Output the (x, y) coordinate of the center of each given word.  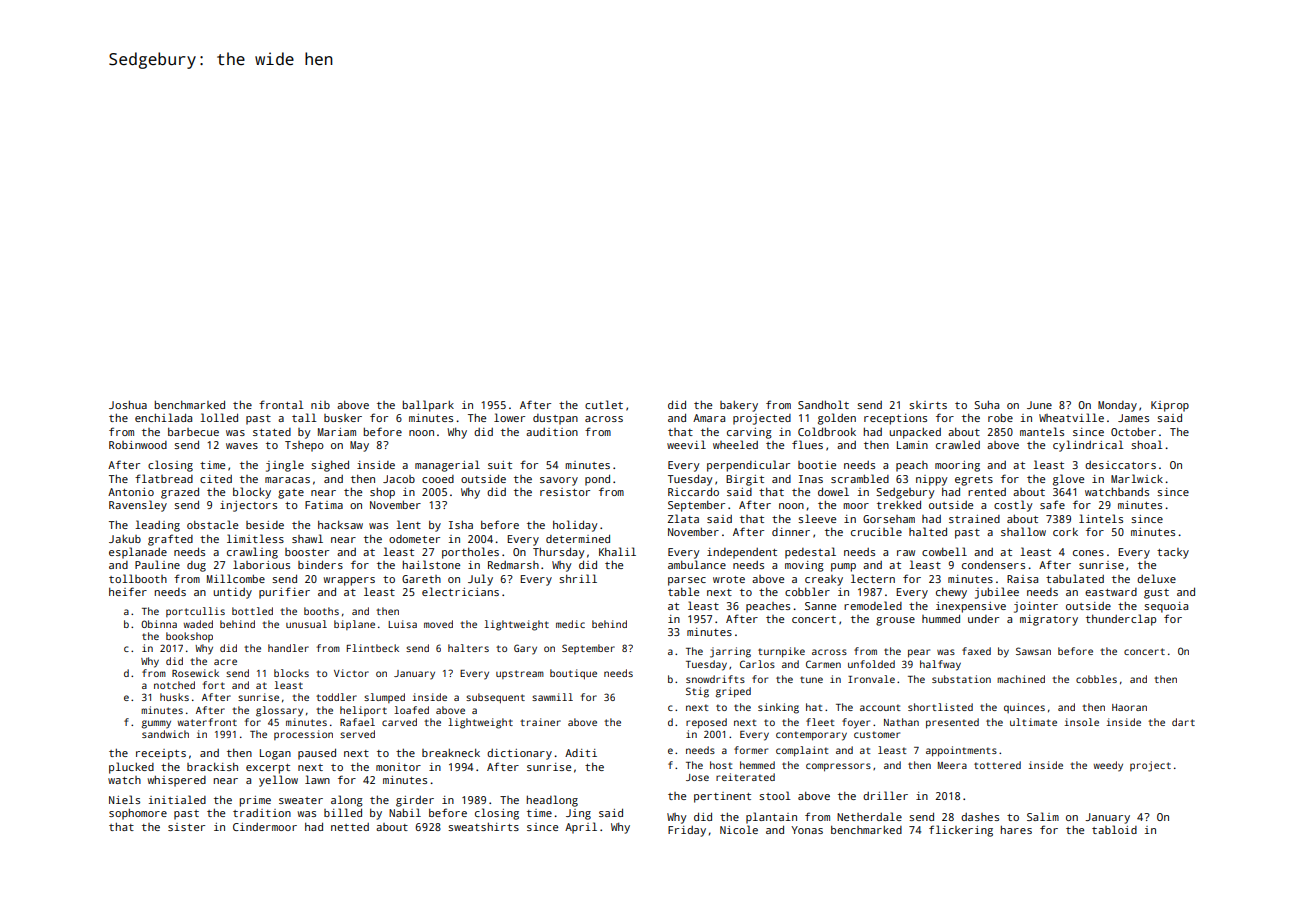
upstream (520, 674)
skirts (928, 405)
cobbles (1096, 679)
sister (186, 827)
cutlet (604, 404)
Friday (687, 831)
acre (225, 662)
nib (320, 405)
